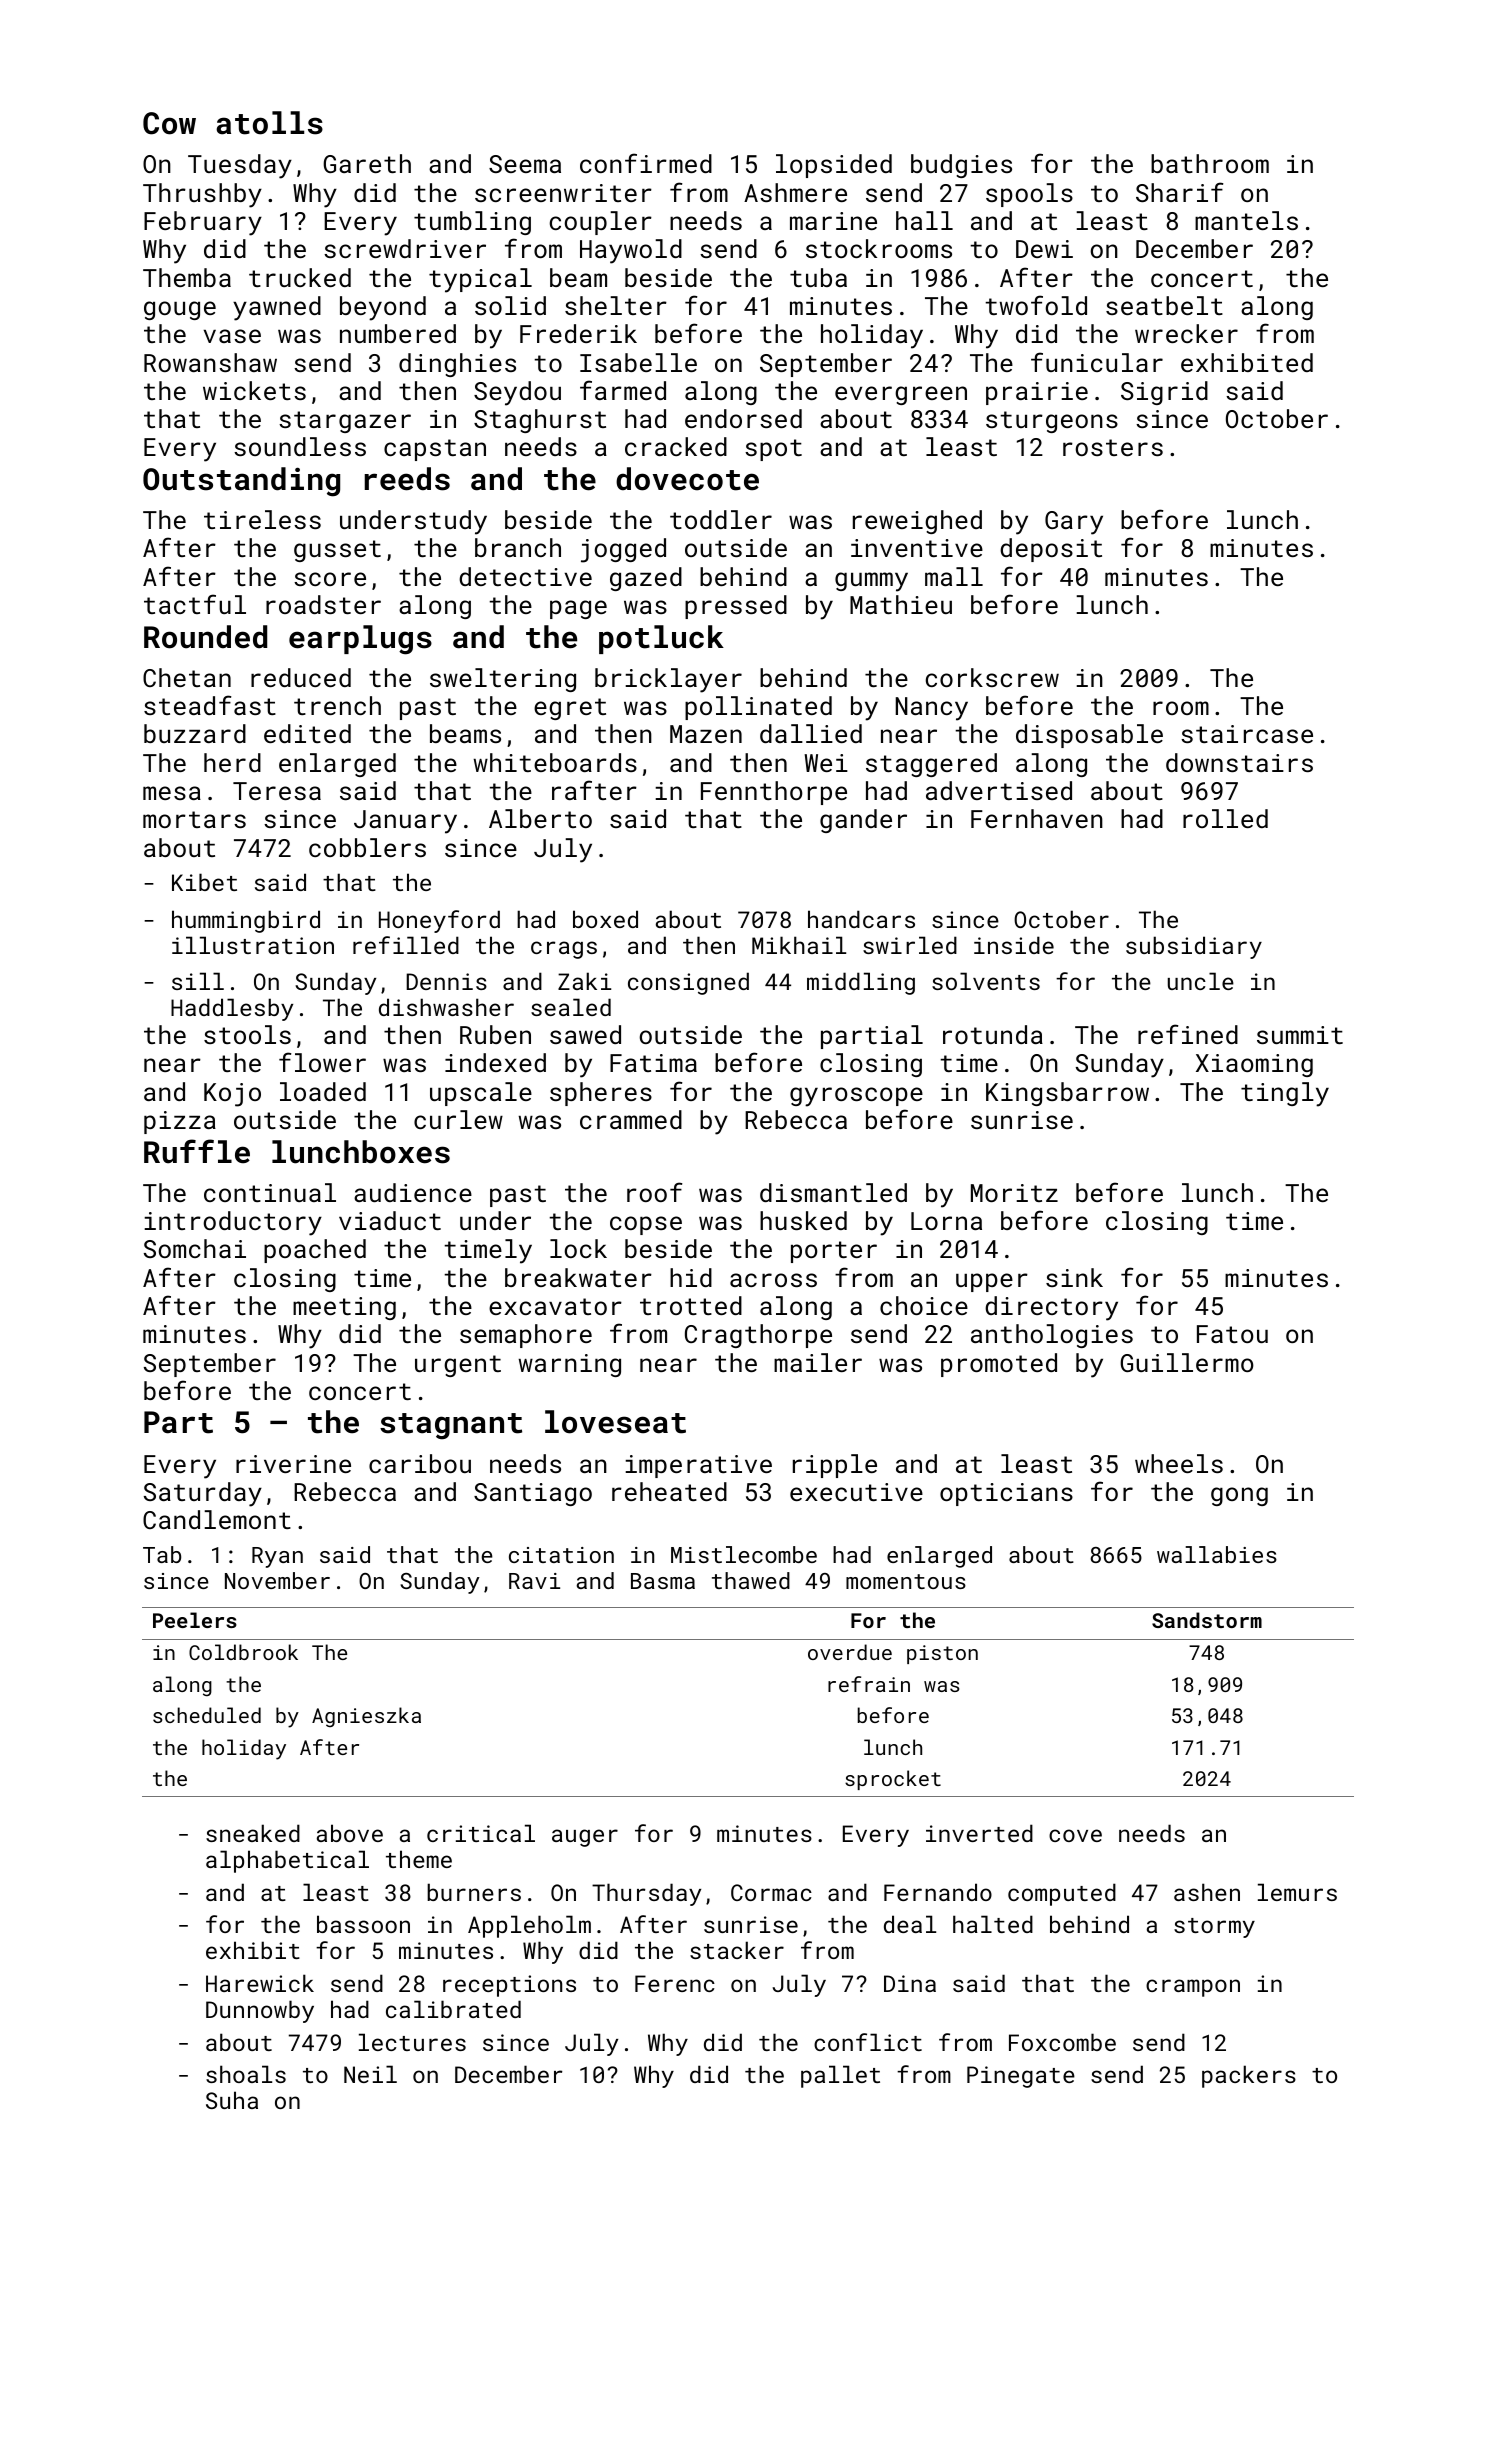  I want to click on lopsided, so click(834, 166).
